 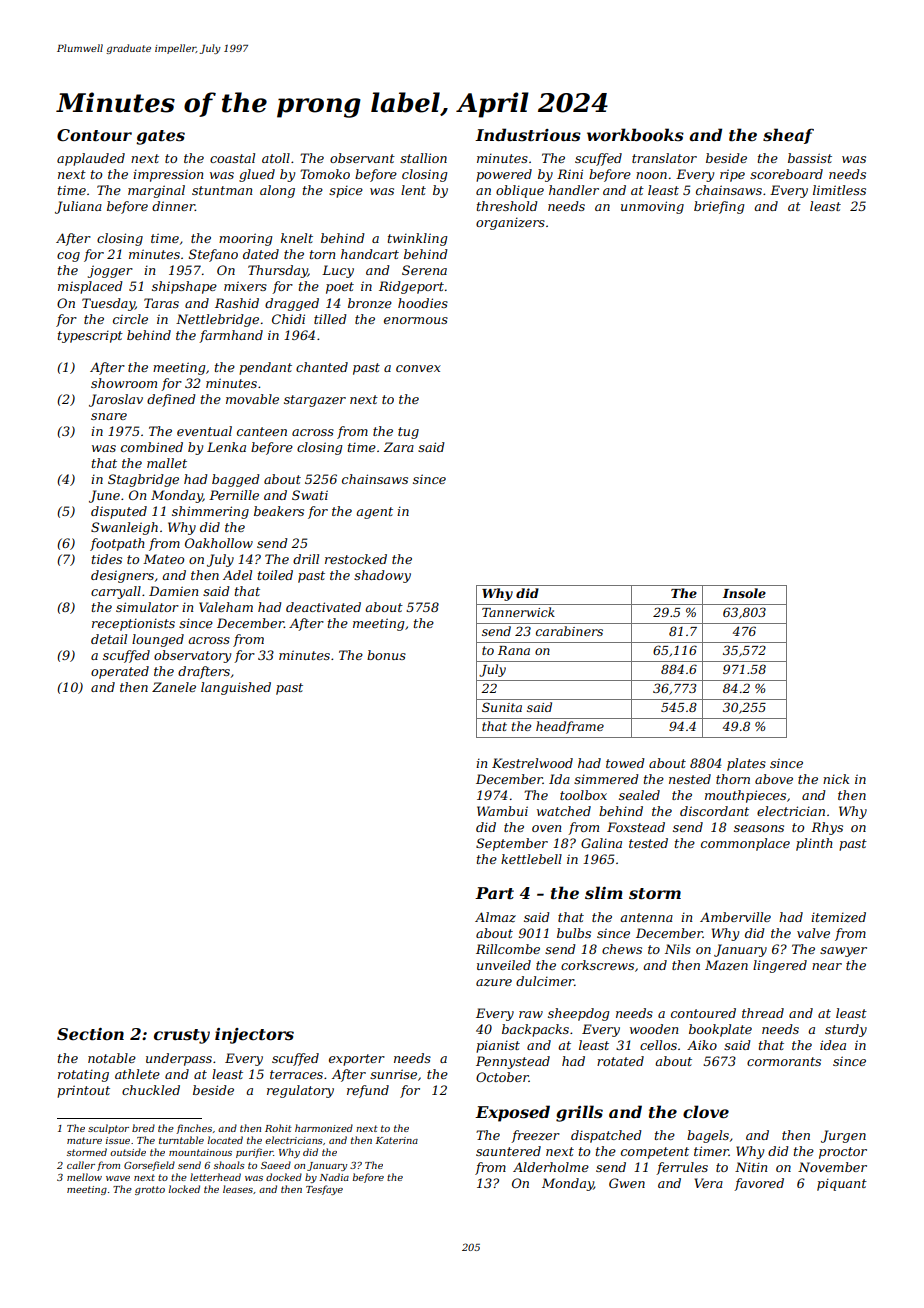 I want to click on crusty, so click(x=182, y=1036).
